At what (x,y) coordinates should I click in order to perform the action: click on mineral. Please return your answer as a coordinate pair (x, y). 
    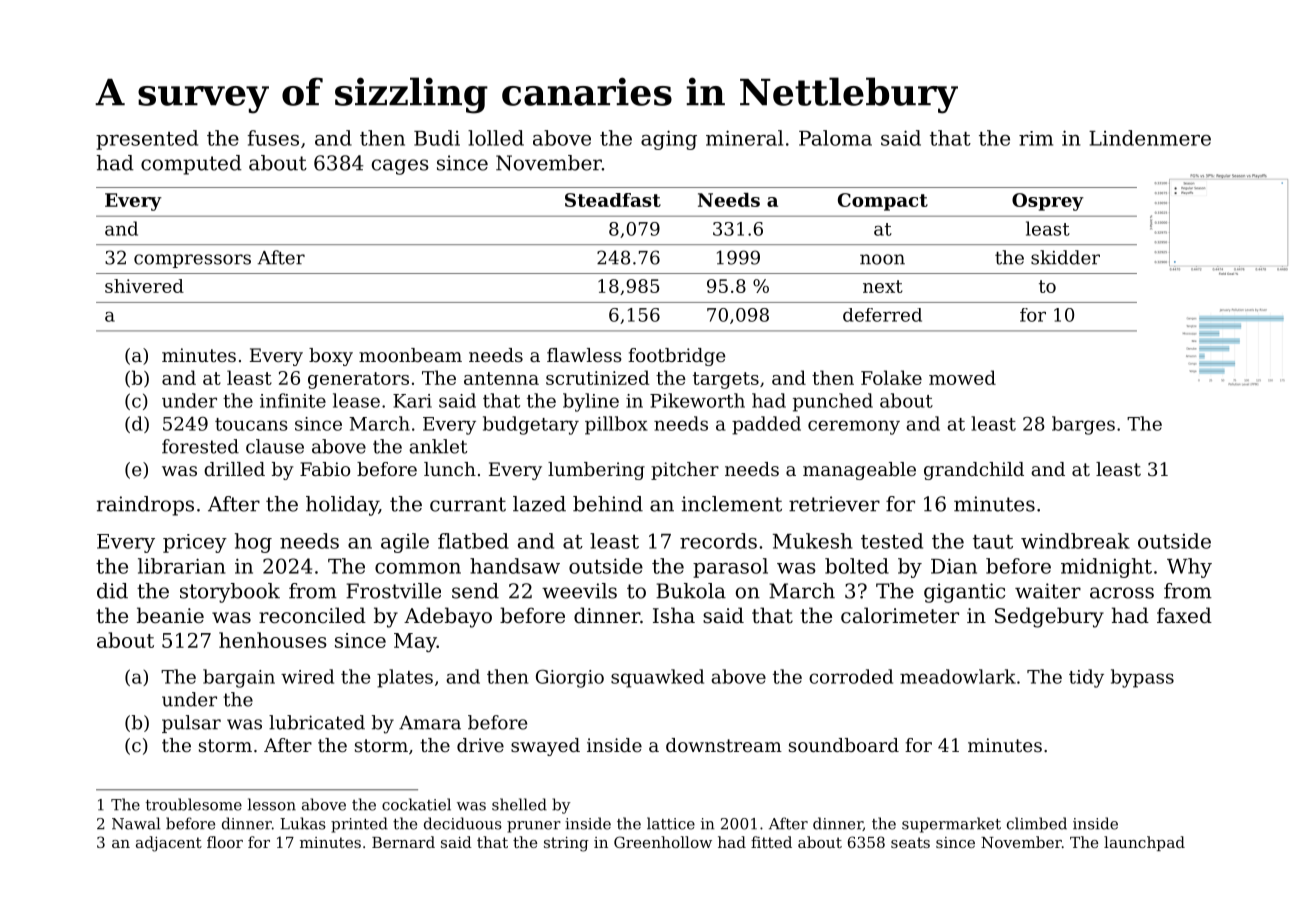
    Looking at the image, I should click on (744, 138).
